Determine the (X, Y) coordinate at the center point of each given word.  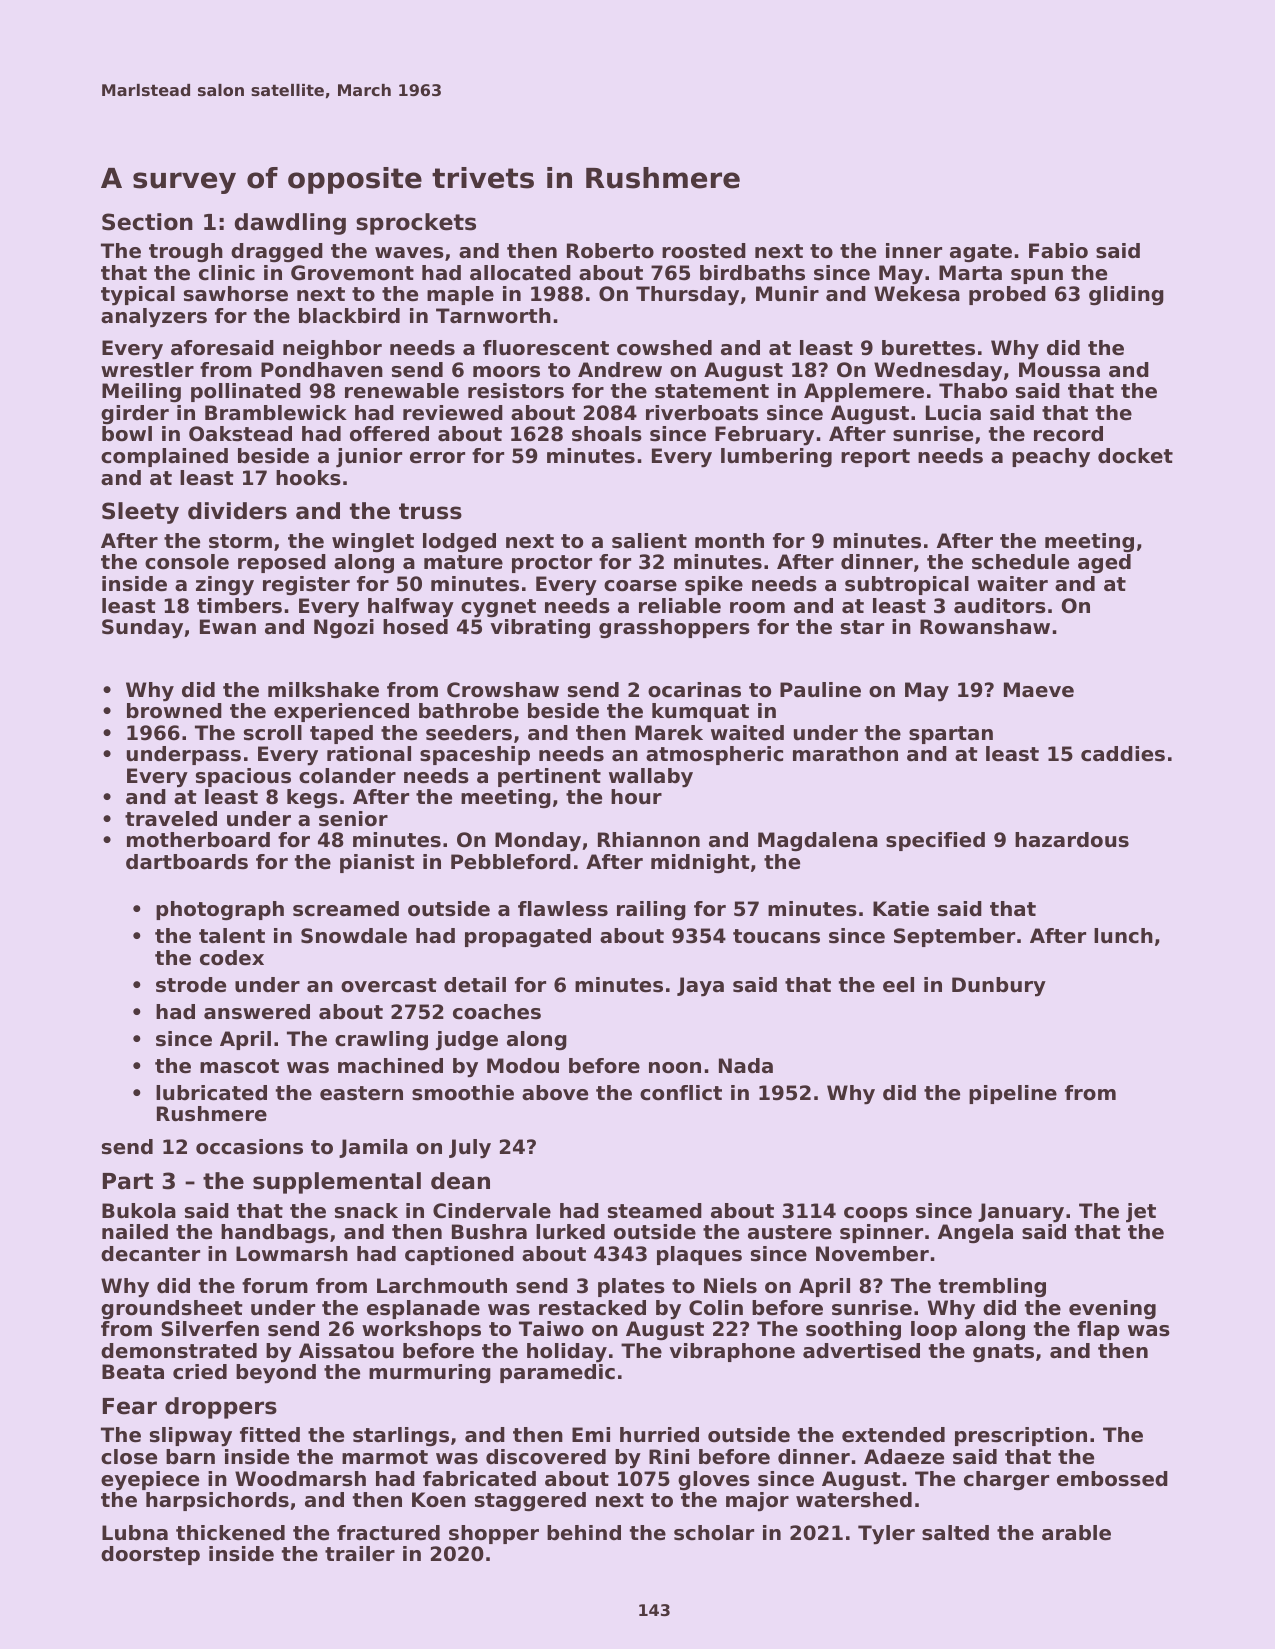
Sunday (142, 629)
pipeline (1013, 1094)
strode (191, 985)
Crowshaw (503, 690)
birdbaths (752, 273)
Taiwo (551, 1329)
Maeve (1039, 690)
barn (190, 1457)
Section (147, 222)
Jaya (700, 987)
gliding (1126, 296)
